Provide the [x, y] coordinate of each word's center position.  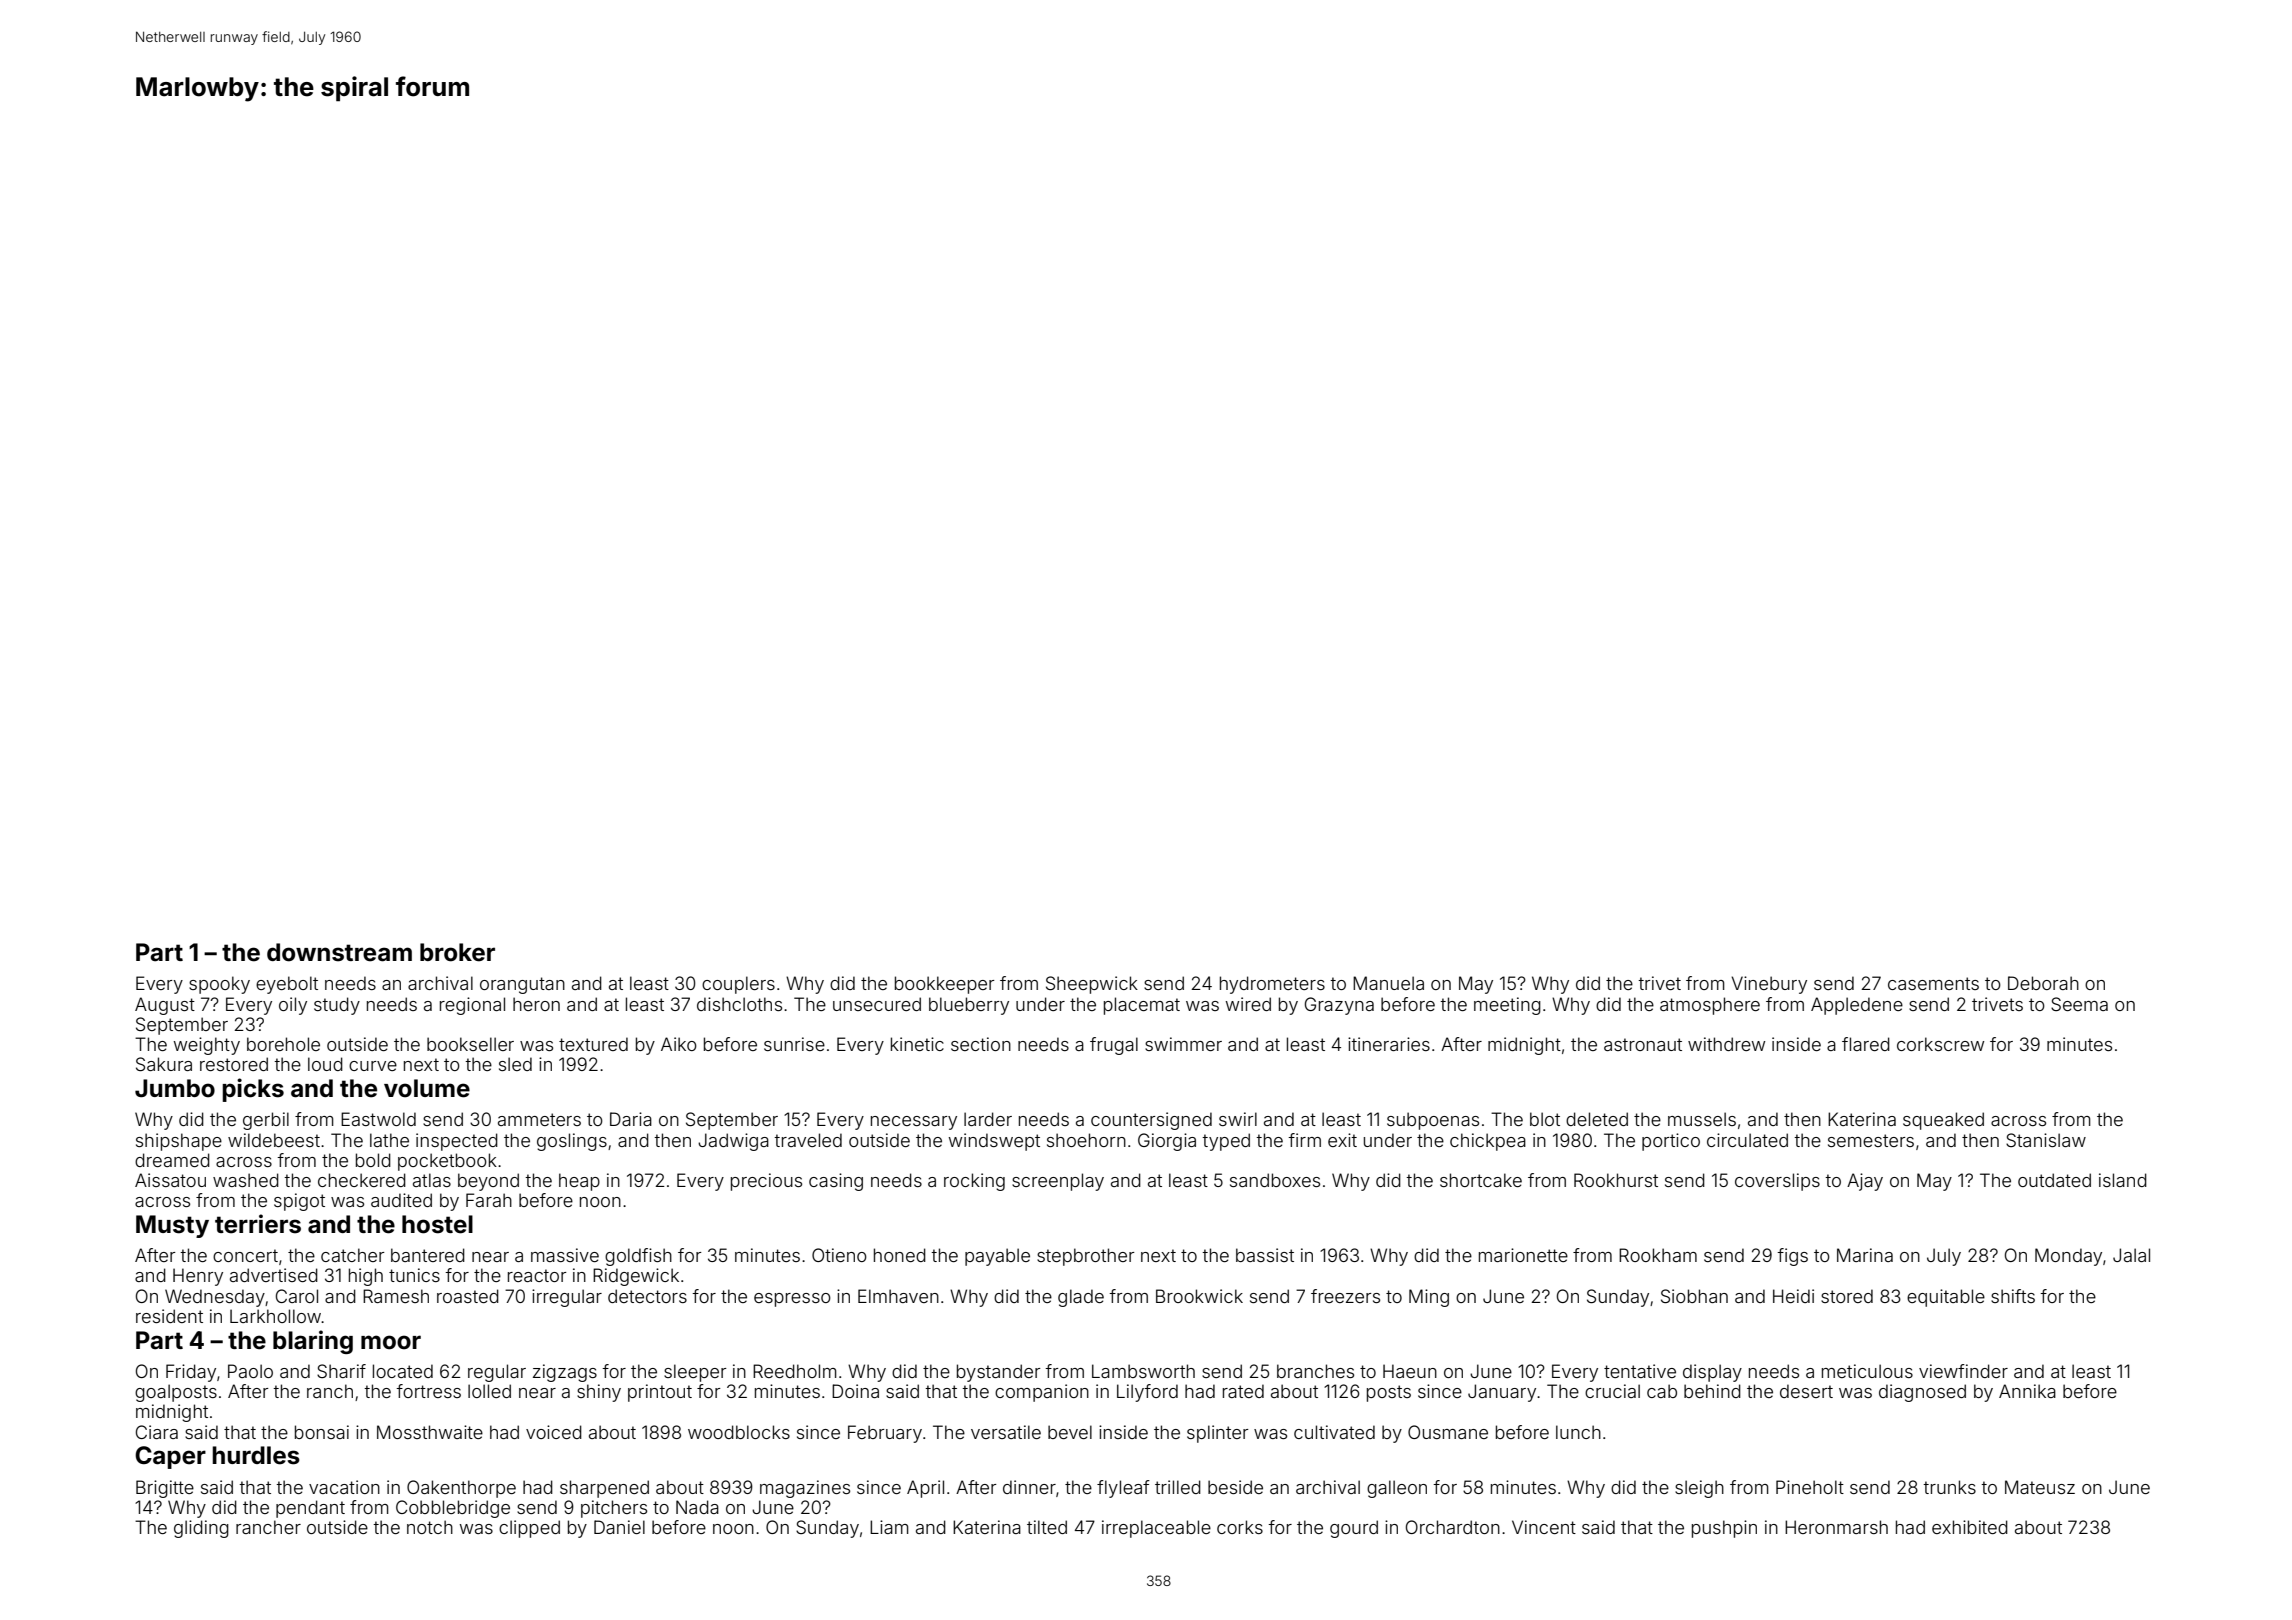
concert [245, 1255]
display [1712, 1373]
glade [1081, 1298]
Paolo [250, 1371]
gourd [1354, 1529]
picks [253, 1090]
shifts [2013, 1296]
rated [1243, 1391]
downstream [339, 952]
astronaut [1643, 1044]
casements [1933, 983]
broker [457, 952]
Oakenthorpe [461, 1489]
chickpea [1488, 1142]
